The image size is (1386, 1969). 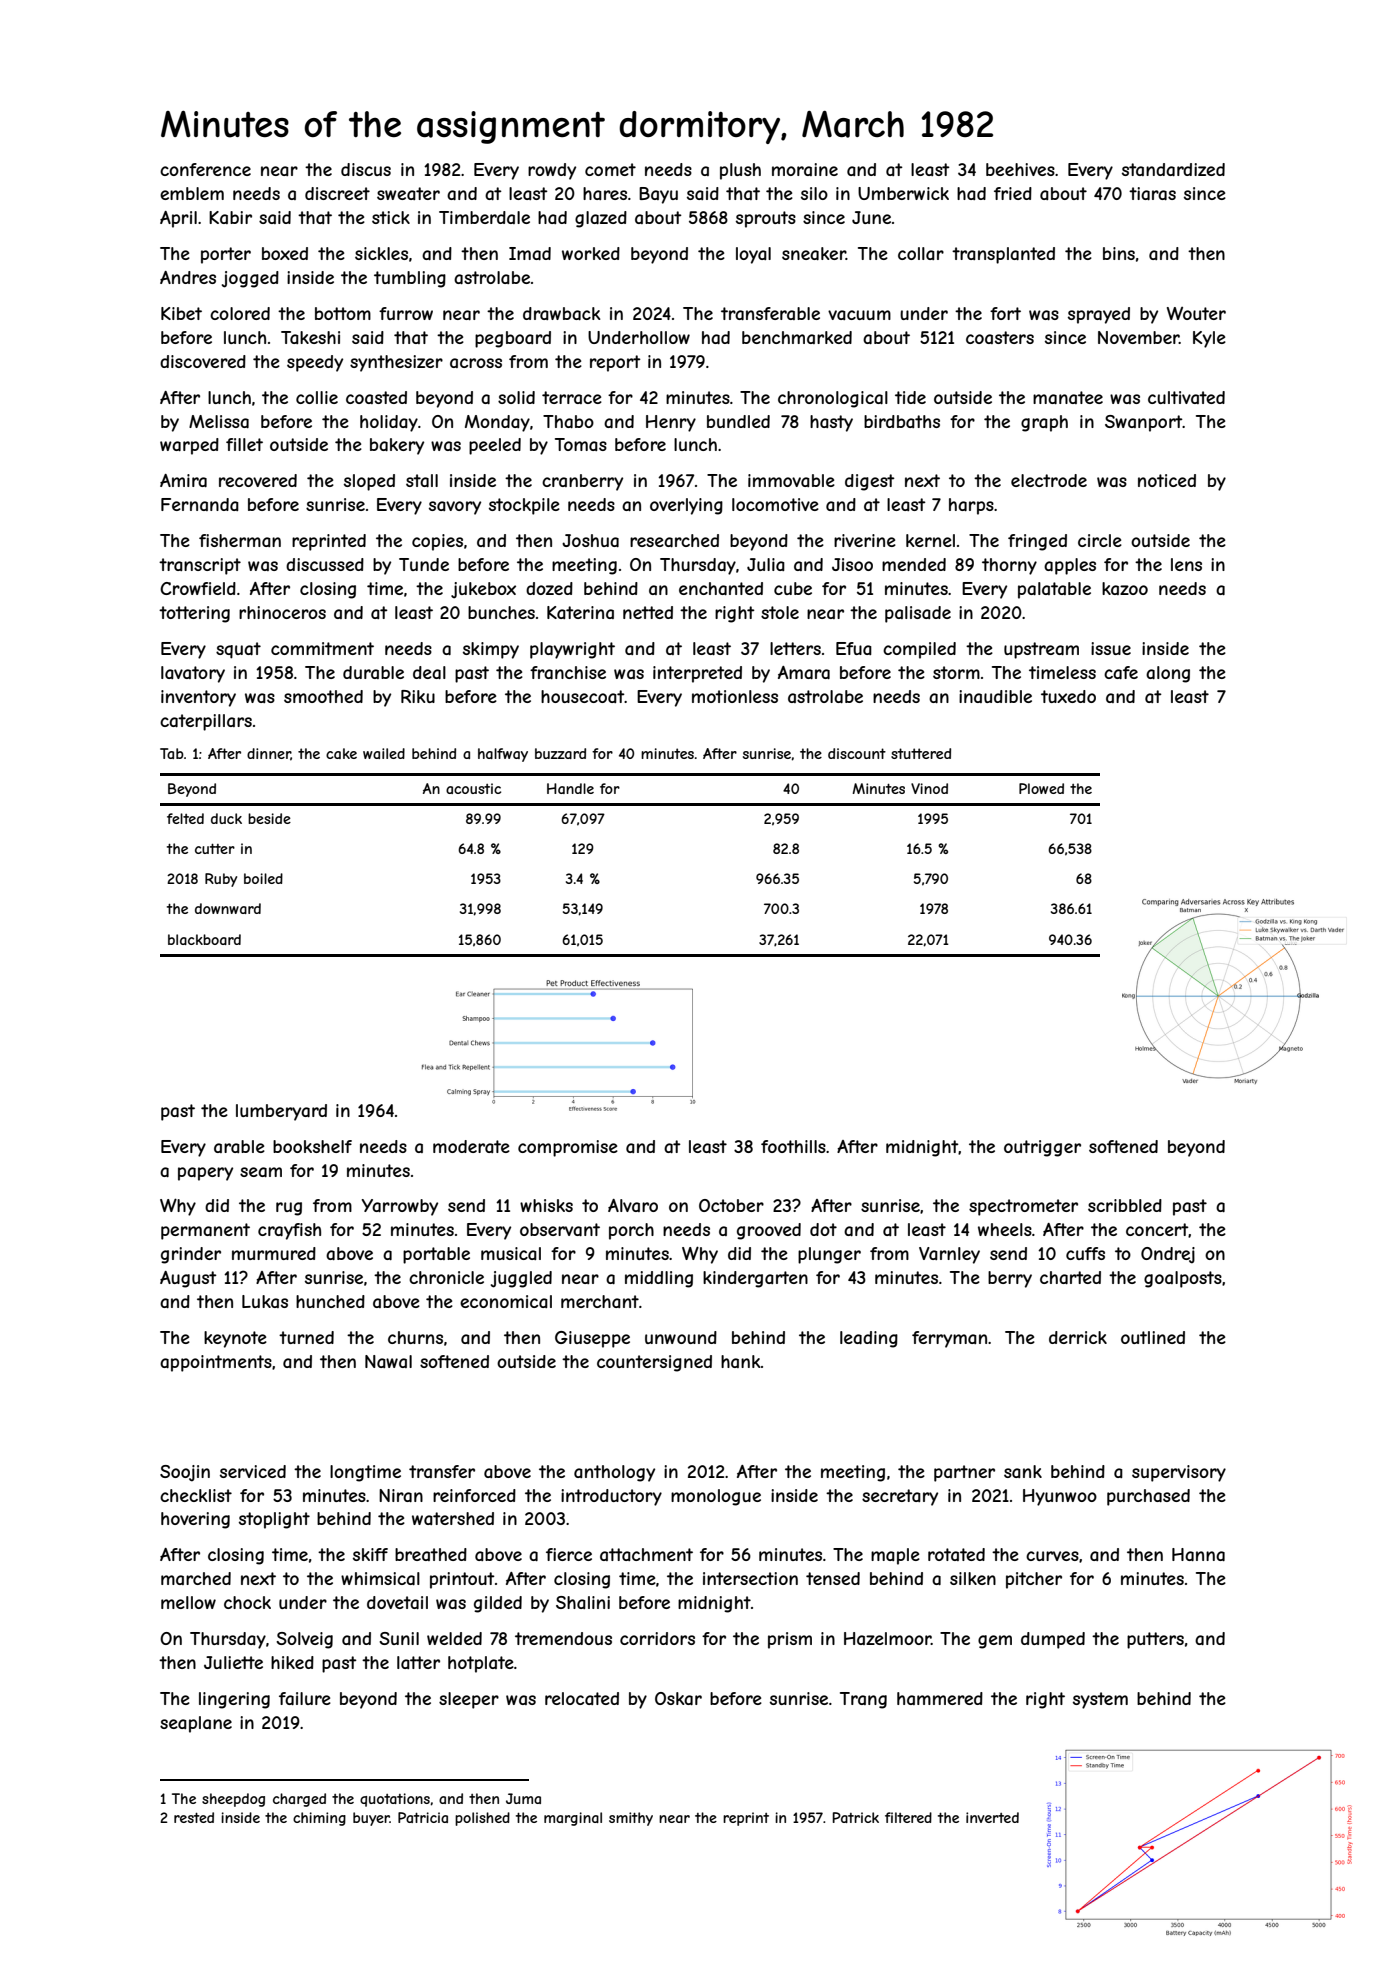 I want to click on fort, so click(x=1005, y=313).
